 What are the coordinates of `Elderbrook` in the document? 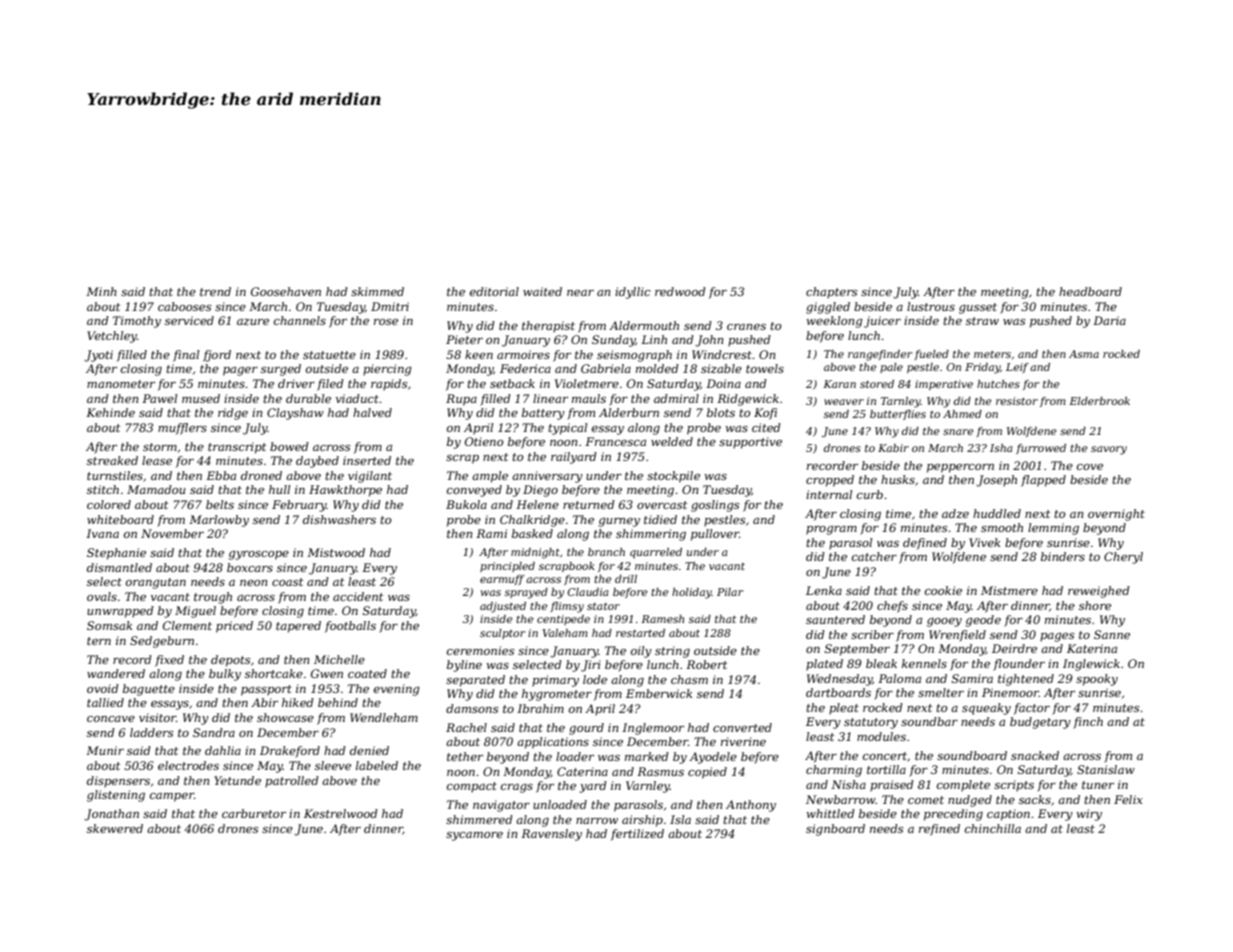 It's located at (1099, 401).
